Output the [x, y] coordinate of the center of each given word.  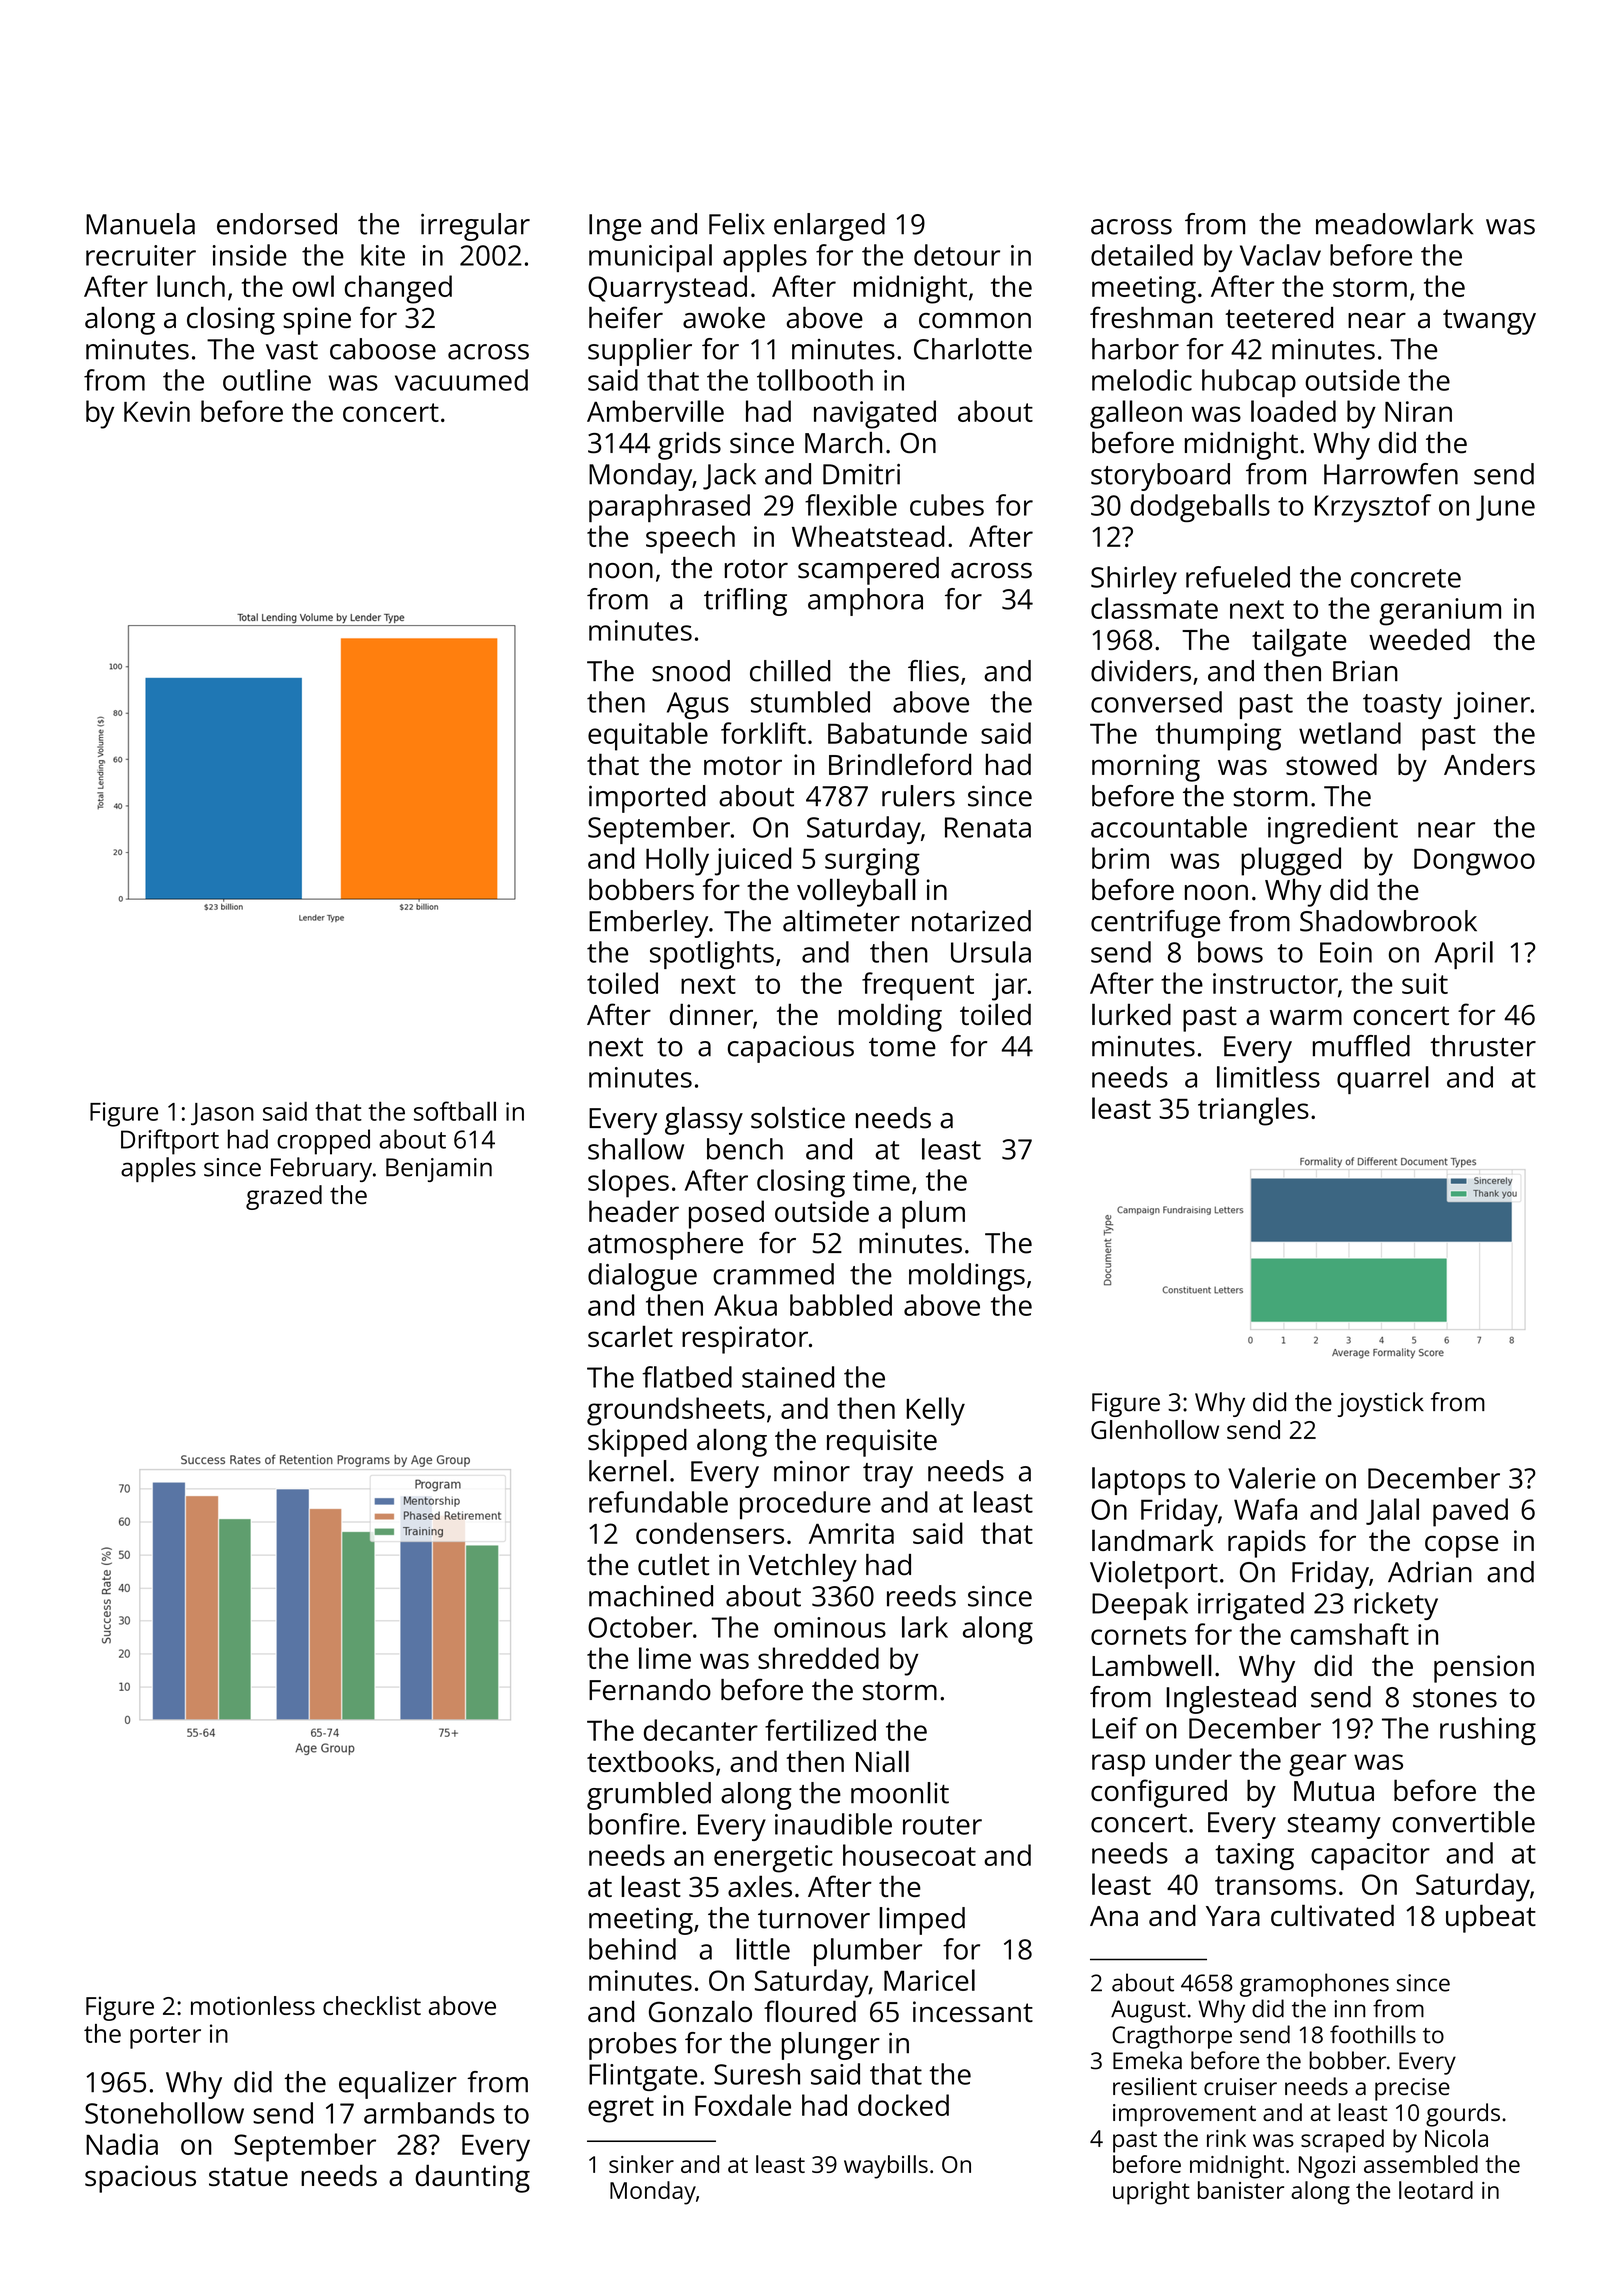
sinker [641, 2164]
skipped [637, 1443]
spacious [140, 2179]
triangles [1253, 1111]
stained [788, 1377]
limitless [1268, 1077]
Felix [737, 224]
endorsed [277, 224]
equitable [648, 736]
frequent [918, 986]
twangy [1489, 322]
